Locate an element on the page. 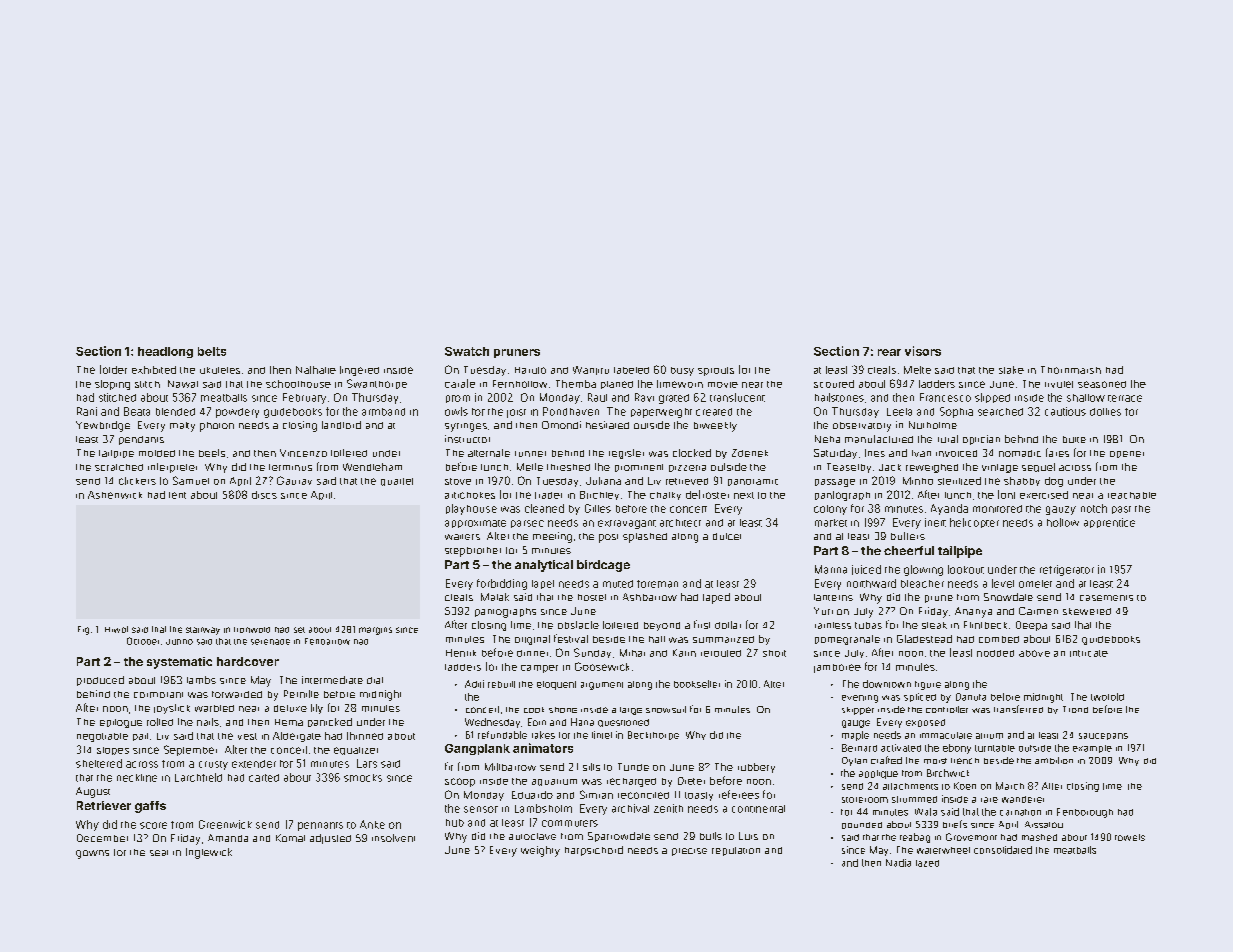 The width and height of the image is (1233, 952). autoclave is located at coordinates (532, 836).
